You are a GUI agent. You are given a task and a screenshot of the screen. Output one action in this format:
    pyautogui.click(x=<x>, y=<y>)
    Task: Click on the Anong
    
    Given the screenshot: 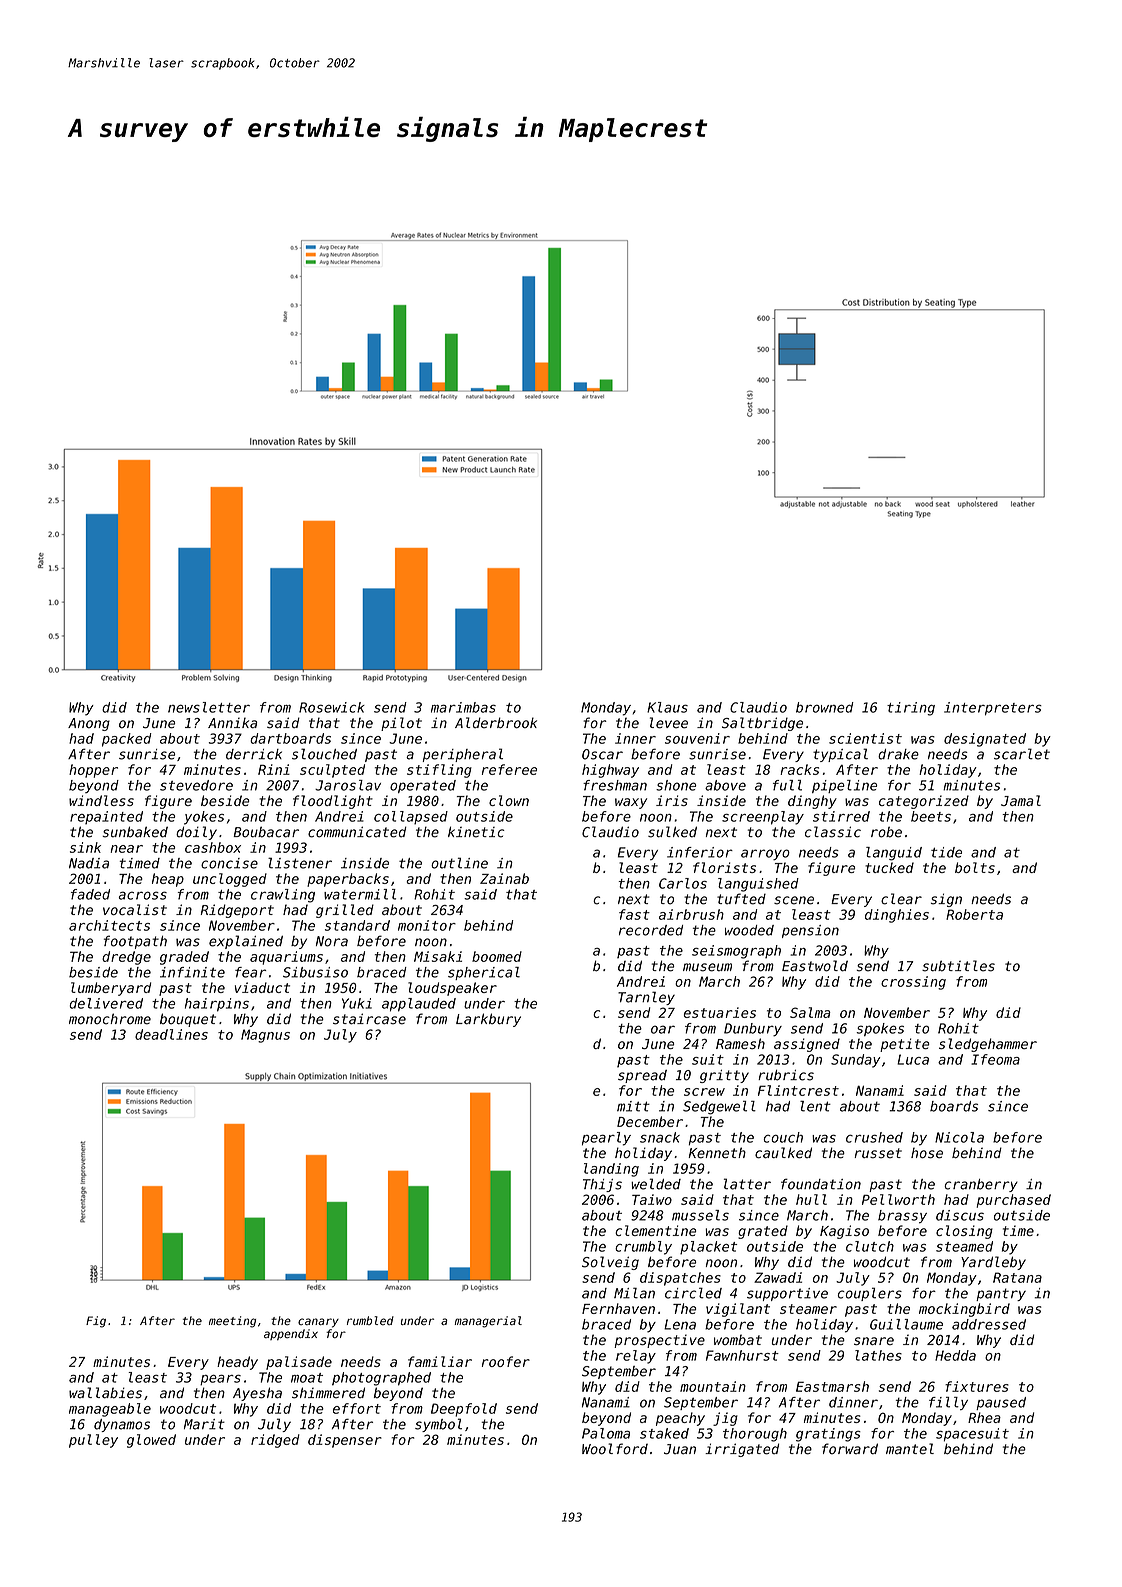 What is the action you would take?
    pyautogui.click(x=89, y=724)
